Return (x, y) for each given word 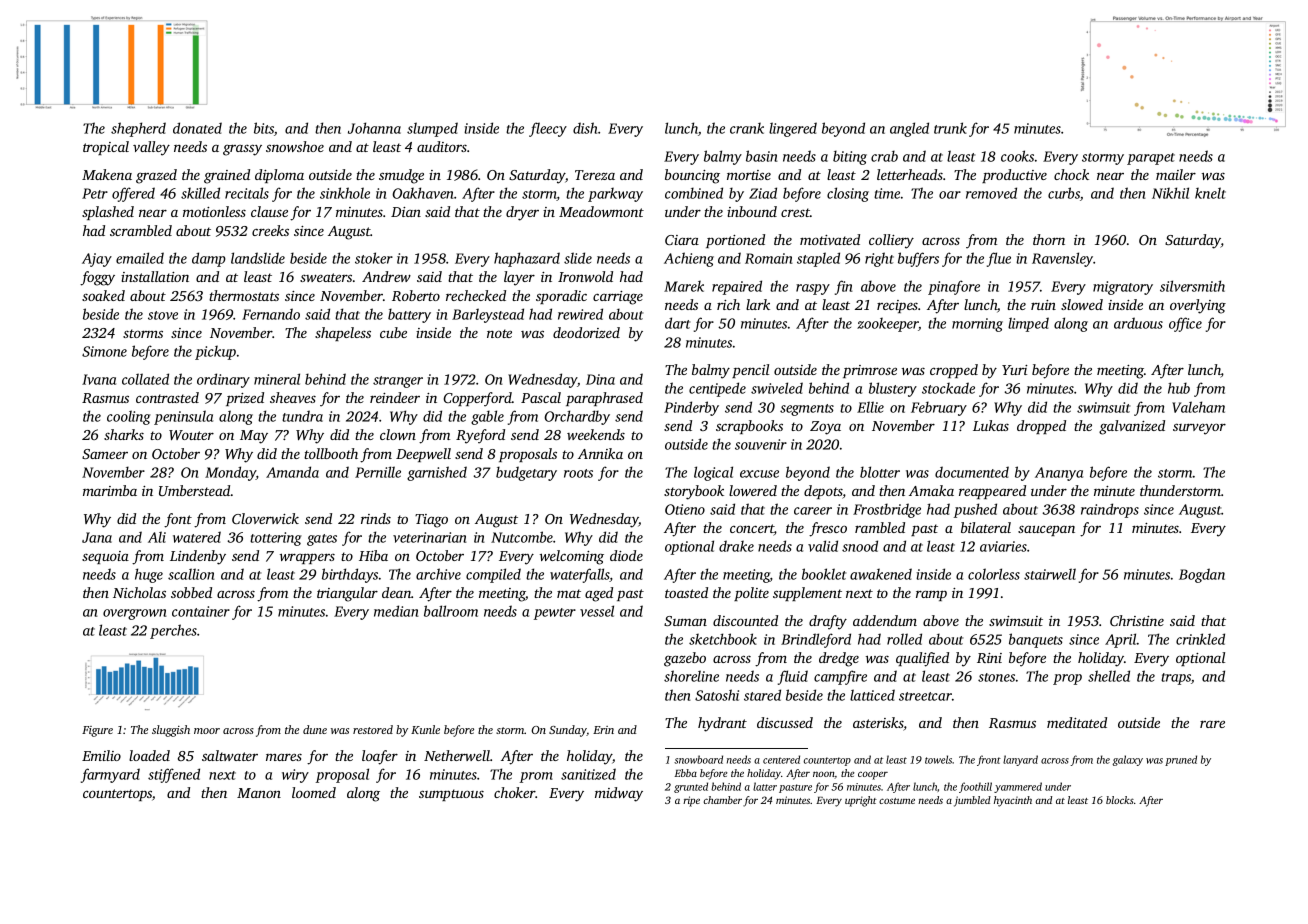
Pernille (378, 472)
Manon (259, 793)
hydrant (722, 724)
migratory (1123, 288)
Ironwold (585, 276)
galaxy (1127, 760)
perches (173, 631)
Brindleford (816, 640)
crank (747, 128)
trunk (950, 128)
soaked (103, 295)
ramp (931, 595)
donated (197, 128)
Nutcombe (522, 537)
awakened (881, 574)
